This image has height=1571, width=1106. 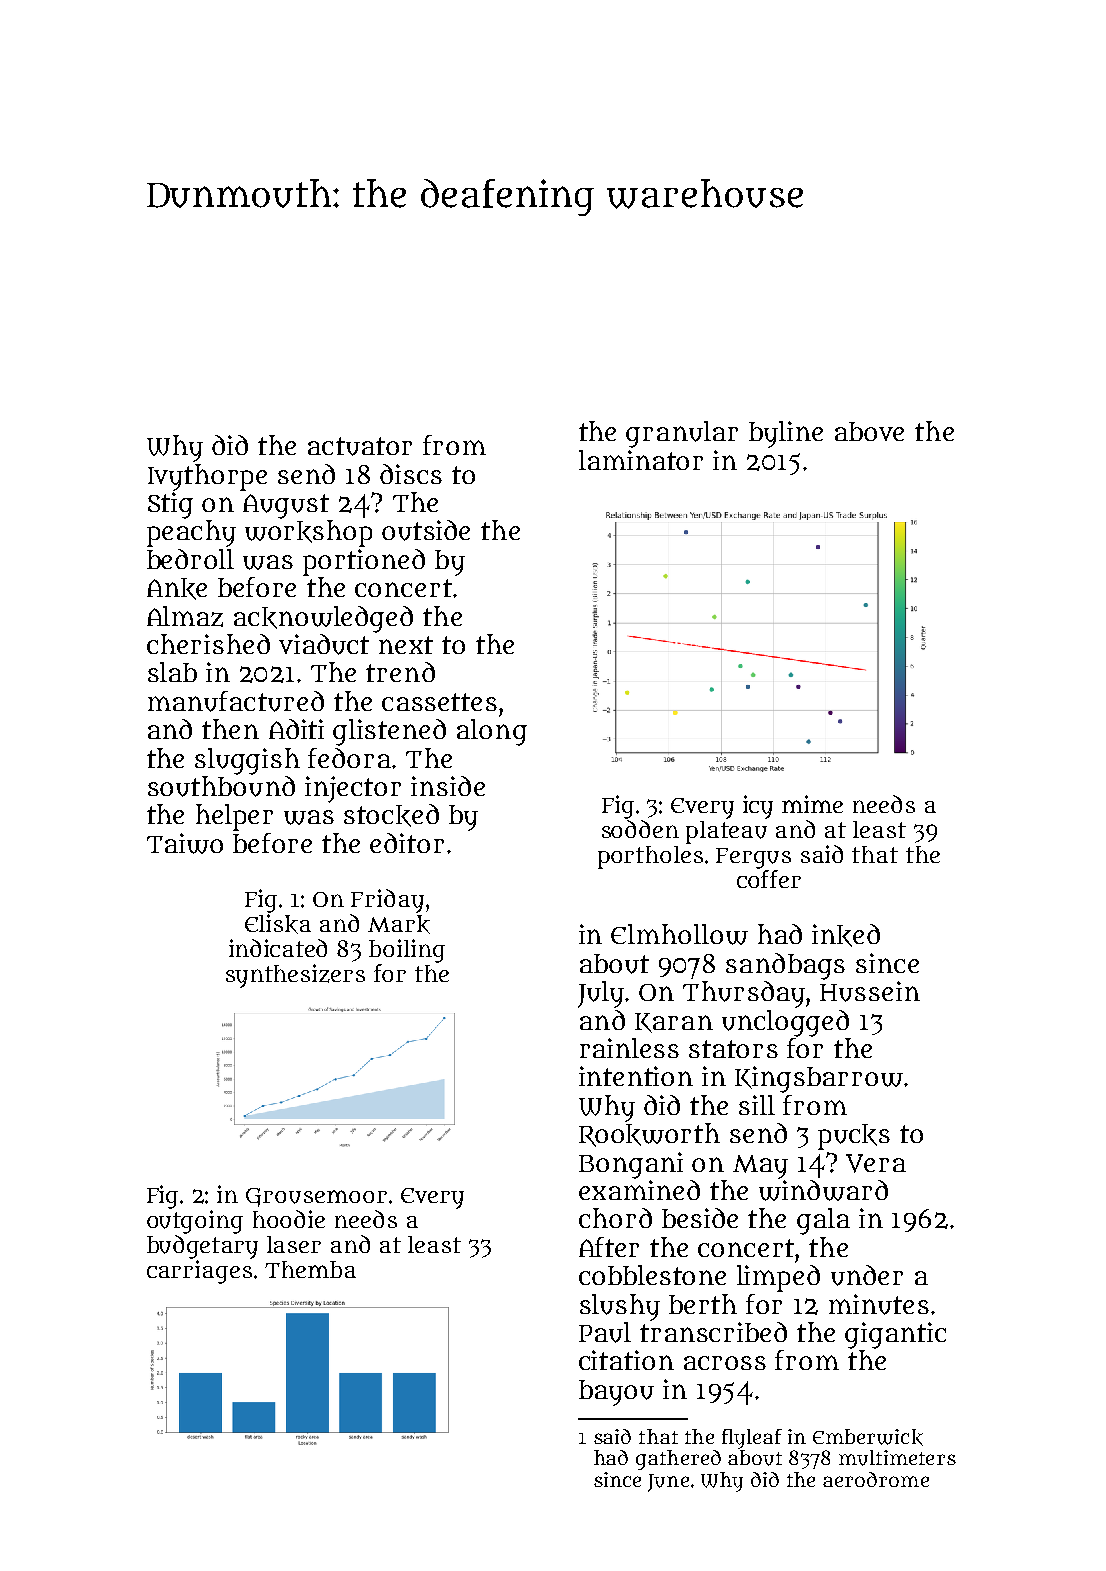 What do you see at coordinates (678, 1460) in the image?
I see `gathered` at bounding box center [678, 1460].
